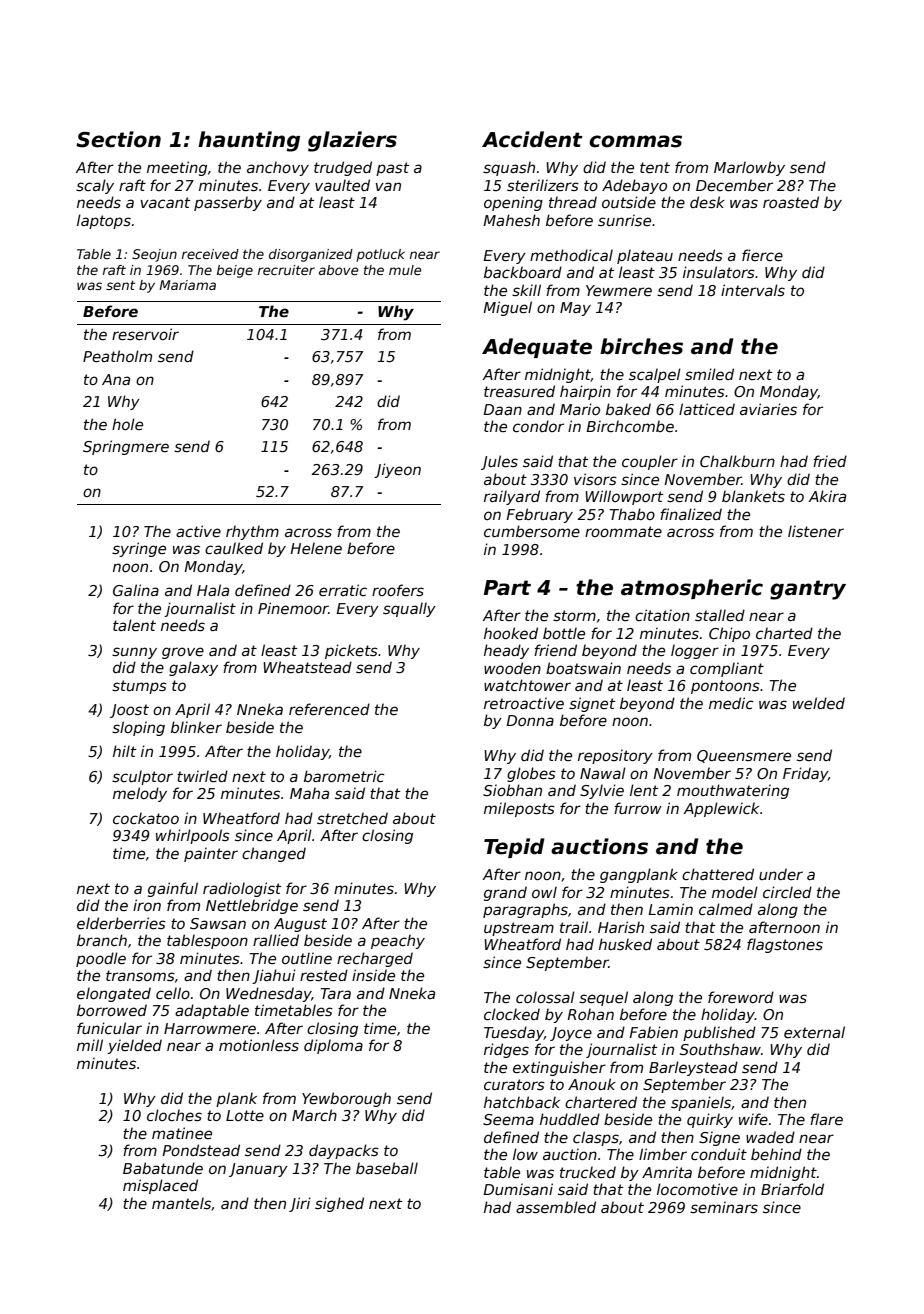 The image size is (924, 1314). Describe the element at coordinates (139, 549) in the screenshot. I see `syringe` at that location.
